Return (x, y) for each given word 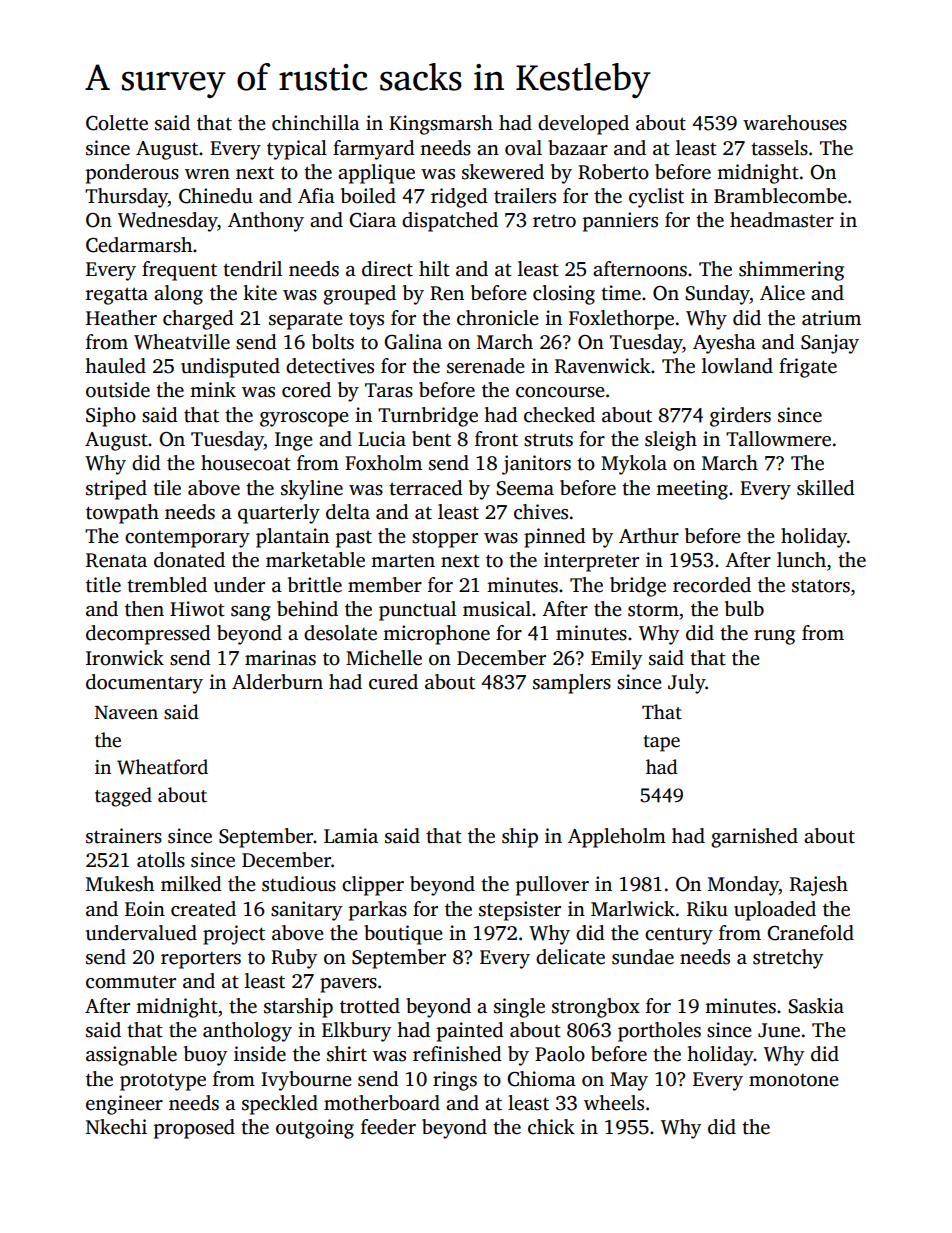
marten (403, 561)
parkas (378, 911)
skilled (826, 488)
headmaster (782, 220)
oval (523, 148)
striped (116, 490)
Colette (117, 123)
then (144, 609)
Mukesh (120, 884)
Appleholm (617, 838)
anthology (247, 1032)
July (687, 684)
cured (393, 682)
